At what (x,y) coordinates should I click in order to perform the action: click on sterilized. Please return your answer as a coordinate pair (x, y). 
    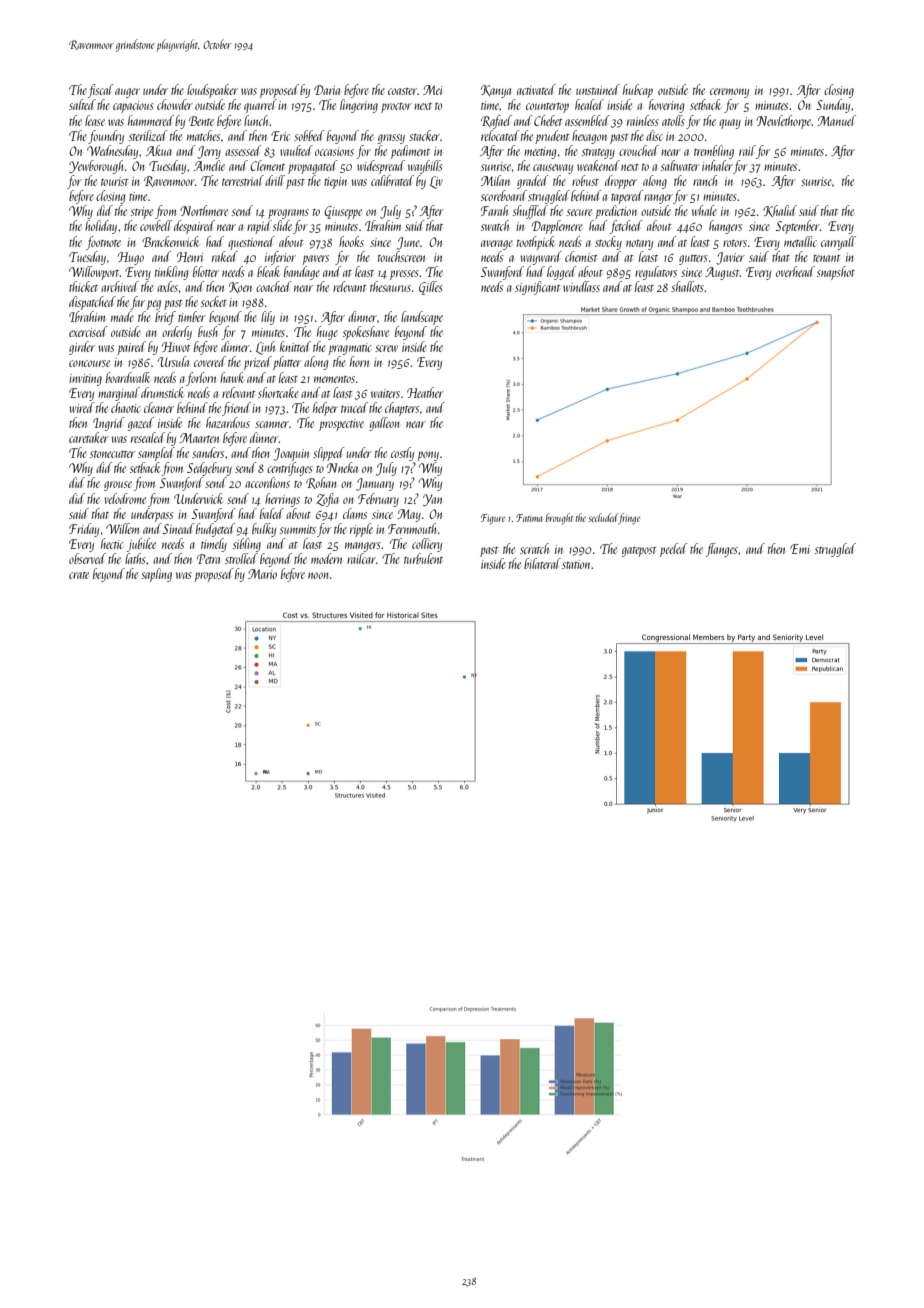
    Looking at the image, I should click on (148, 135).
